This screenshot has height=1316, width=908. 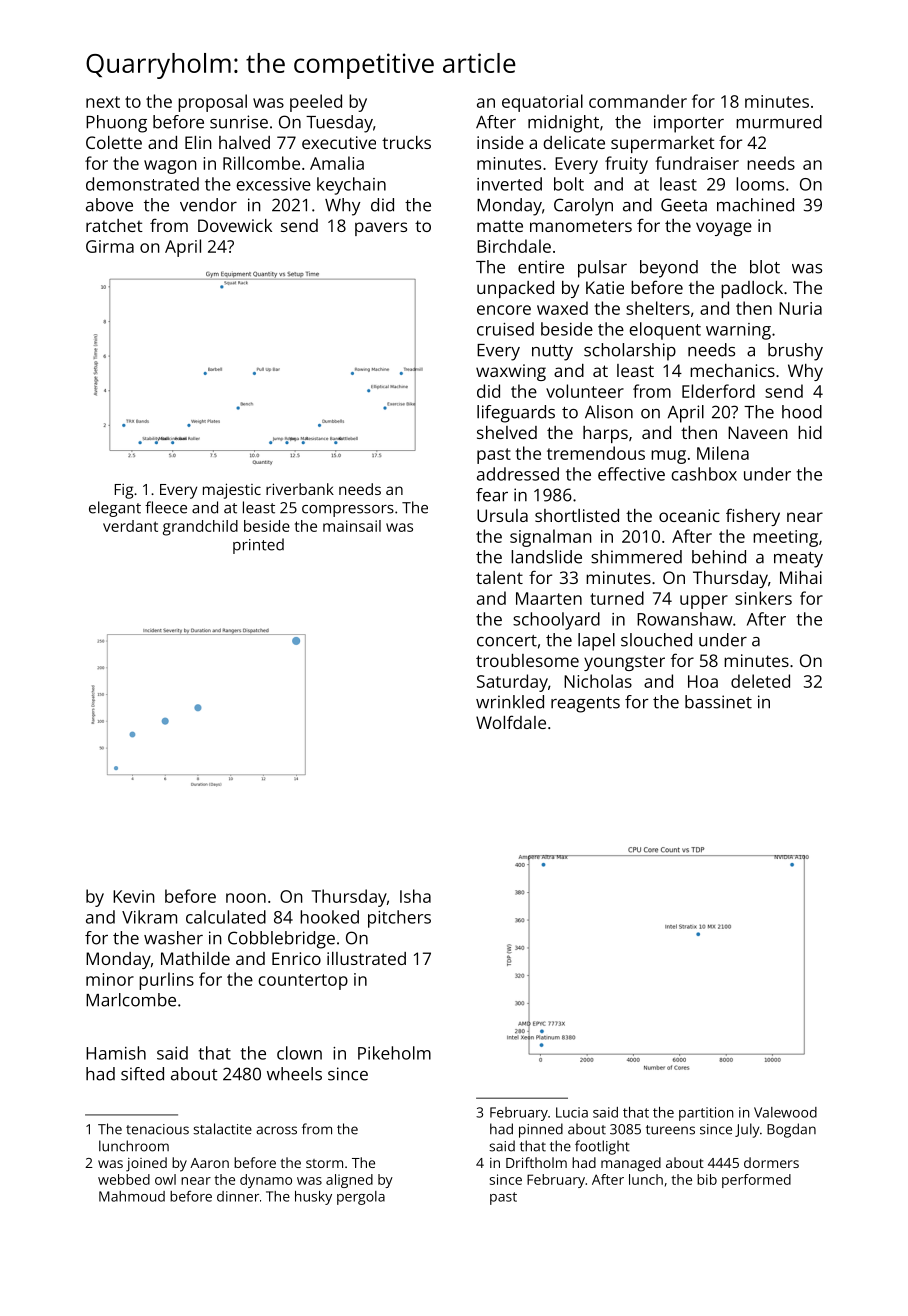 I want to click on bassinet, so click(x=718, y=702).
